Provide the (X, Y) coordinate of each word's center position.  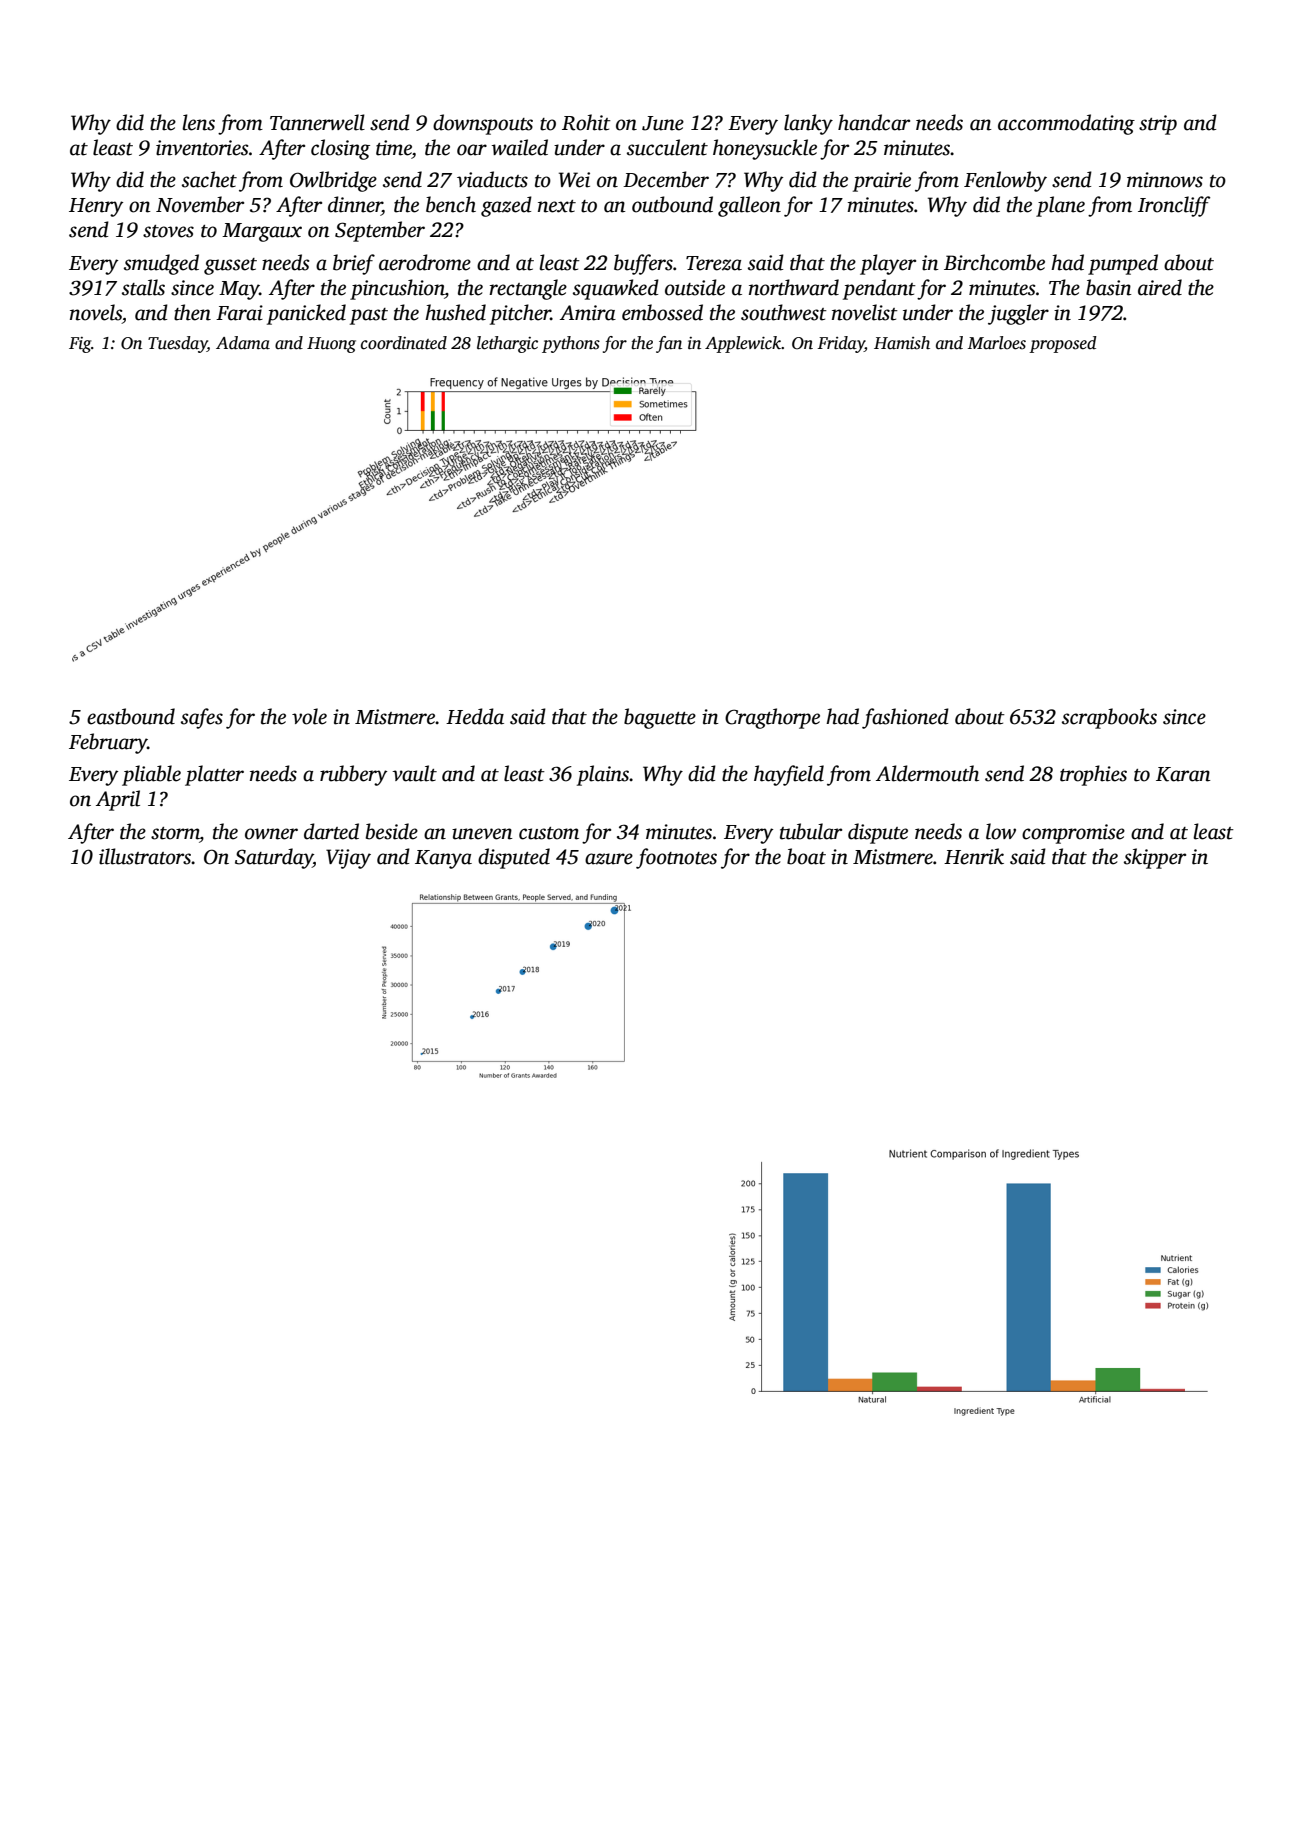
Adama (243, 343)
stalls (143, 287)
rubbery (353, 775)
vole (309, 716)
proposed (1063, 344)
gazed (506, 206)
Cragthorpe (772, 718)
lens (198, 122)
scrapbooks (1109, 718)
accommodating (1066, 124)
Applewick (743, 344)
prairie (882, 182)
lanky (808, 124)
